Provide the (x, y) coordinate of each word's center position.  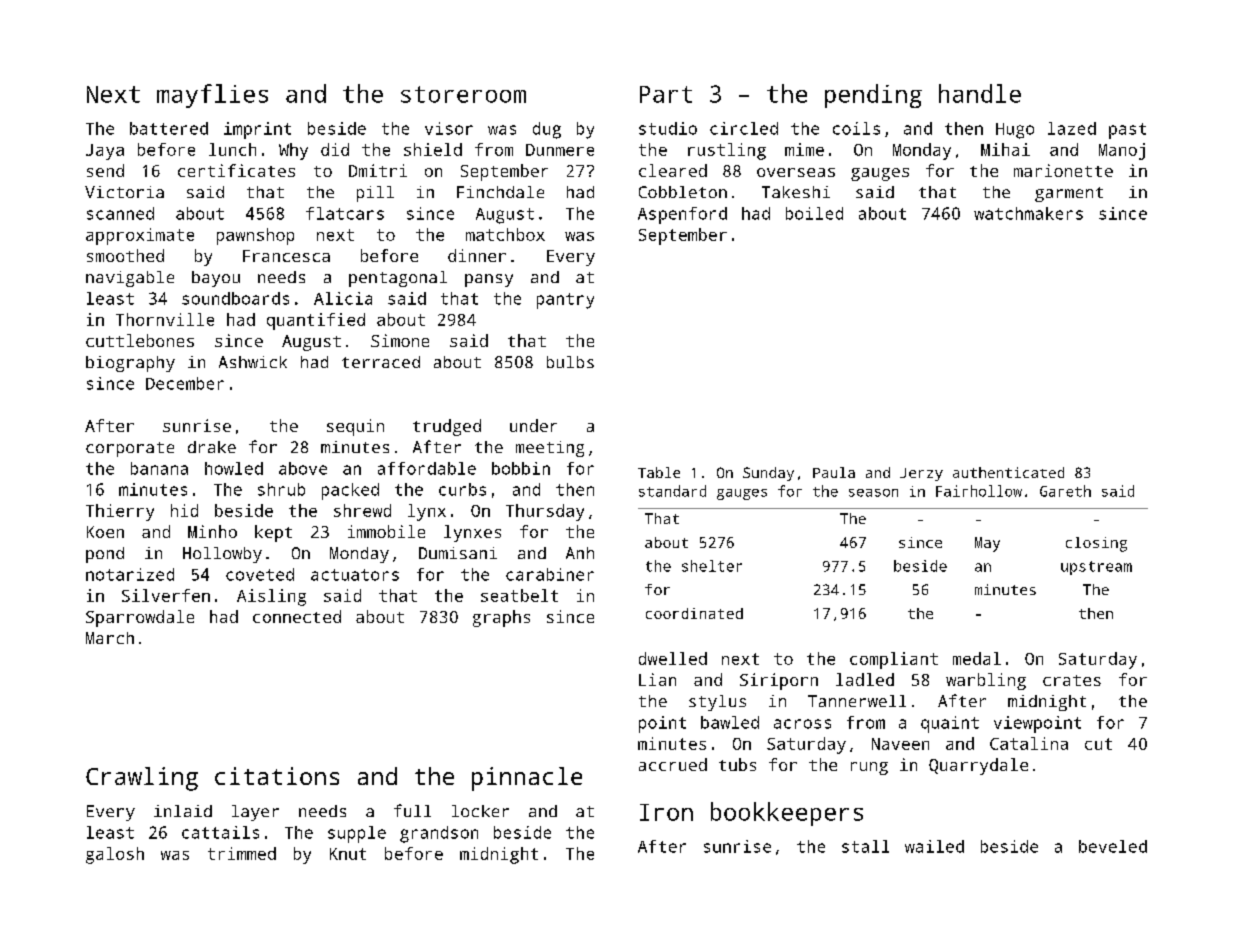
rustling (727, 151)
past (1127, 131)
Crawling (142, 779)
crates (1072, 680)
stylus (717, 703)
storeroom (463, 94)
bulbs (570, 362)
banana (159, 468)
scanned (120, 213)
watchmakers (1028, 213)
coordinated (694, 613)
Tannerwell (857, 701)
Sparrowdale (140, 618)
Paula (834, 472)
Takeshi (796, 192)
